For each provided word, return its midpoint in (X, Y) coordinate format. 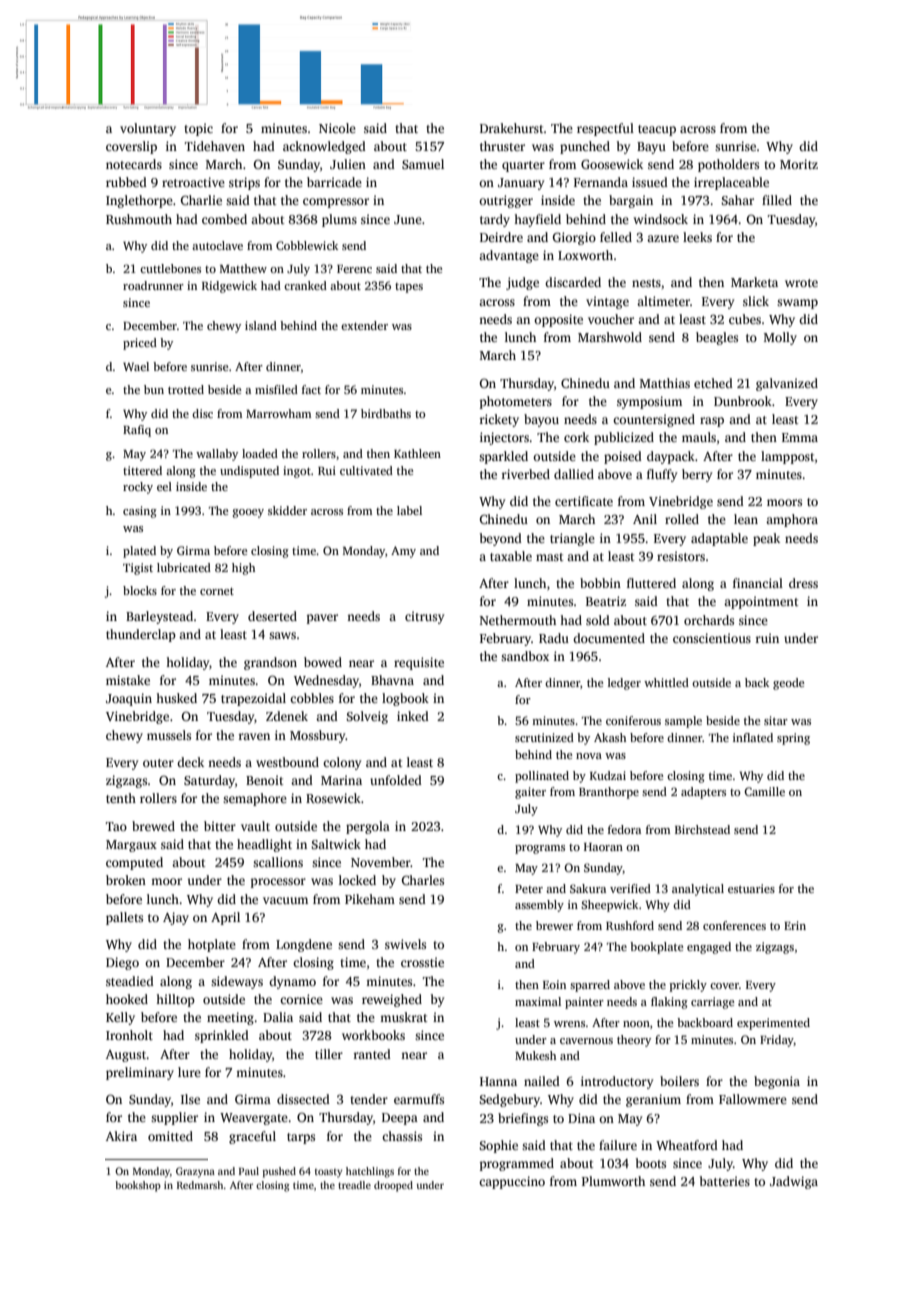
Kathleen (417, 453)
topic (198, 129)
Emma (800, 437)
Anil (645, 519)
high (243, 569)
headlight (264, 845)
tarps (301, 1138)
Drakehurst (512, 128)
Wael (136, 366)
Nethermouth (518, 620)
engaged (709, 948)
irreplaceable (731, 183)
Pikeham (370, 899)
